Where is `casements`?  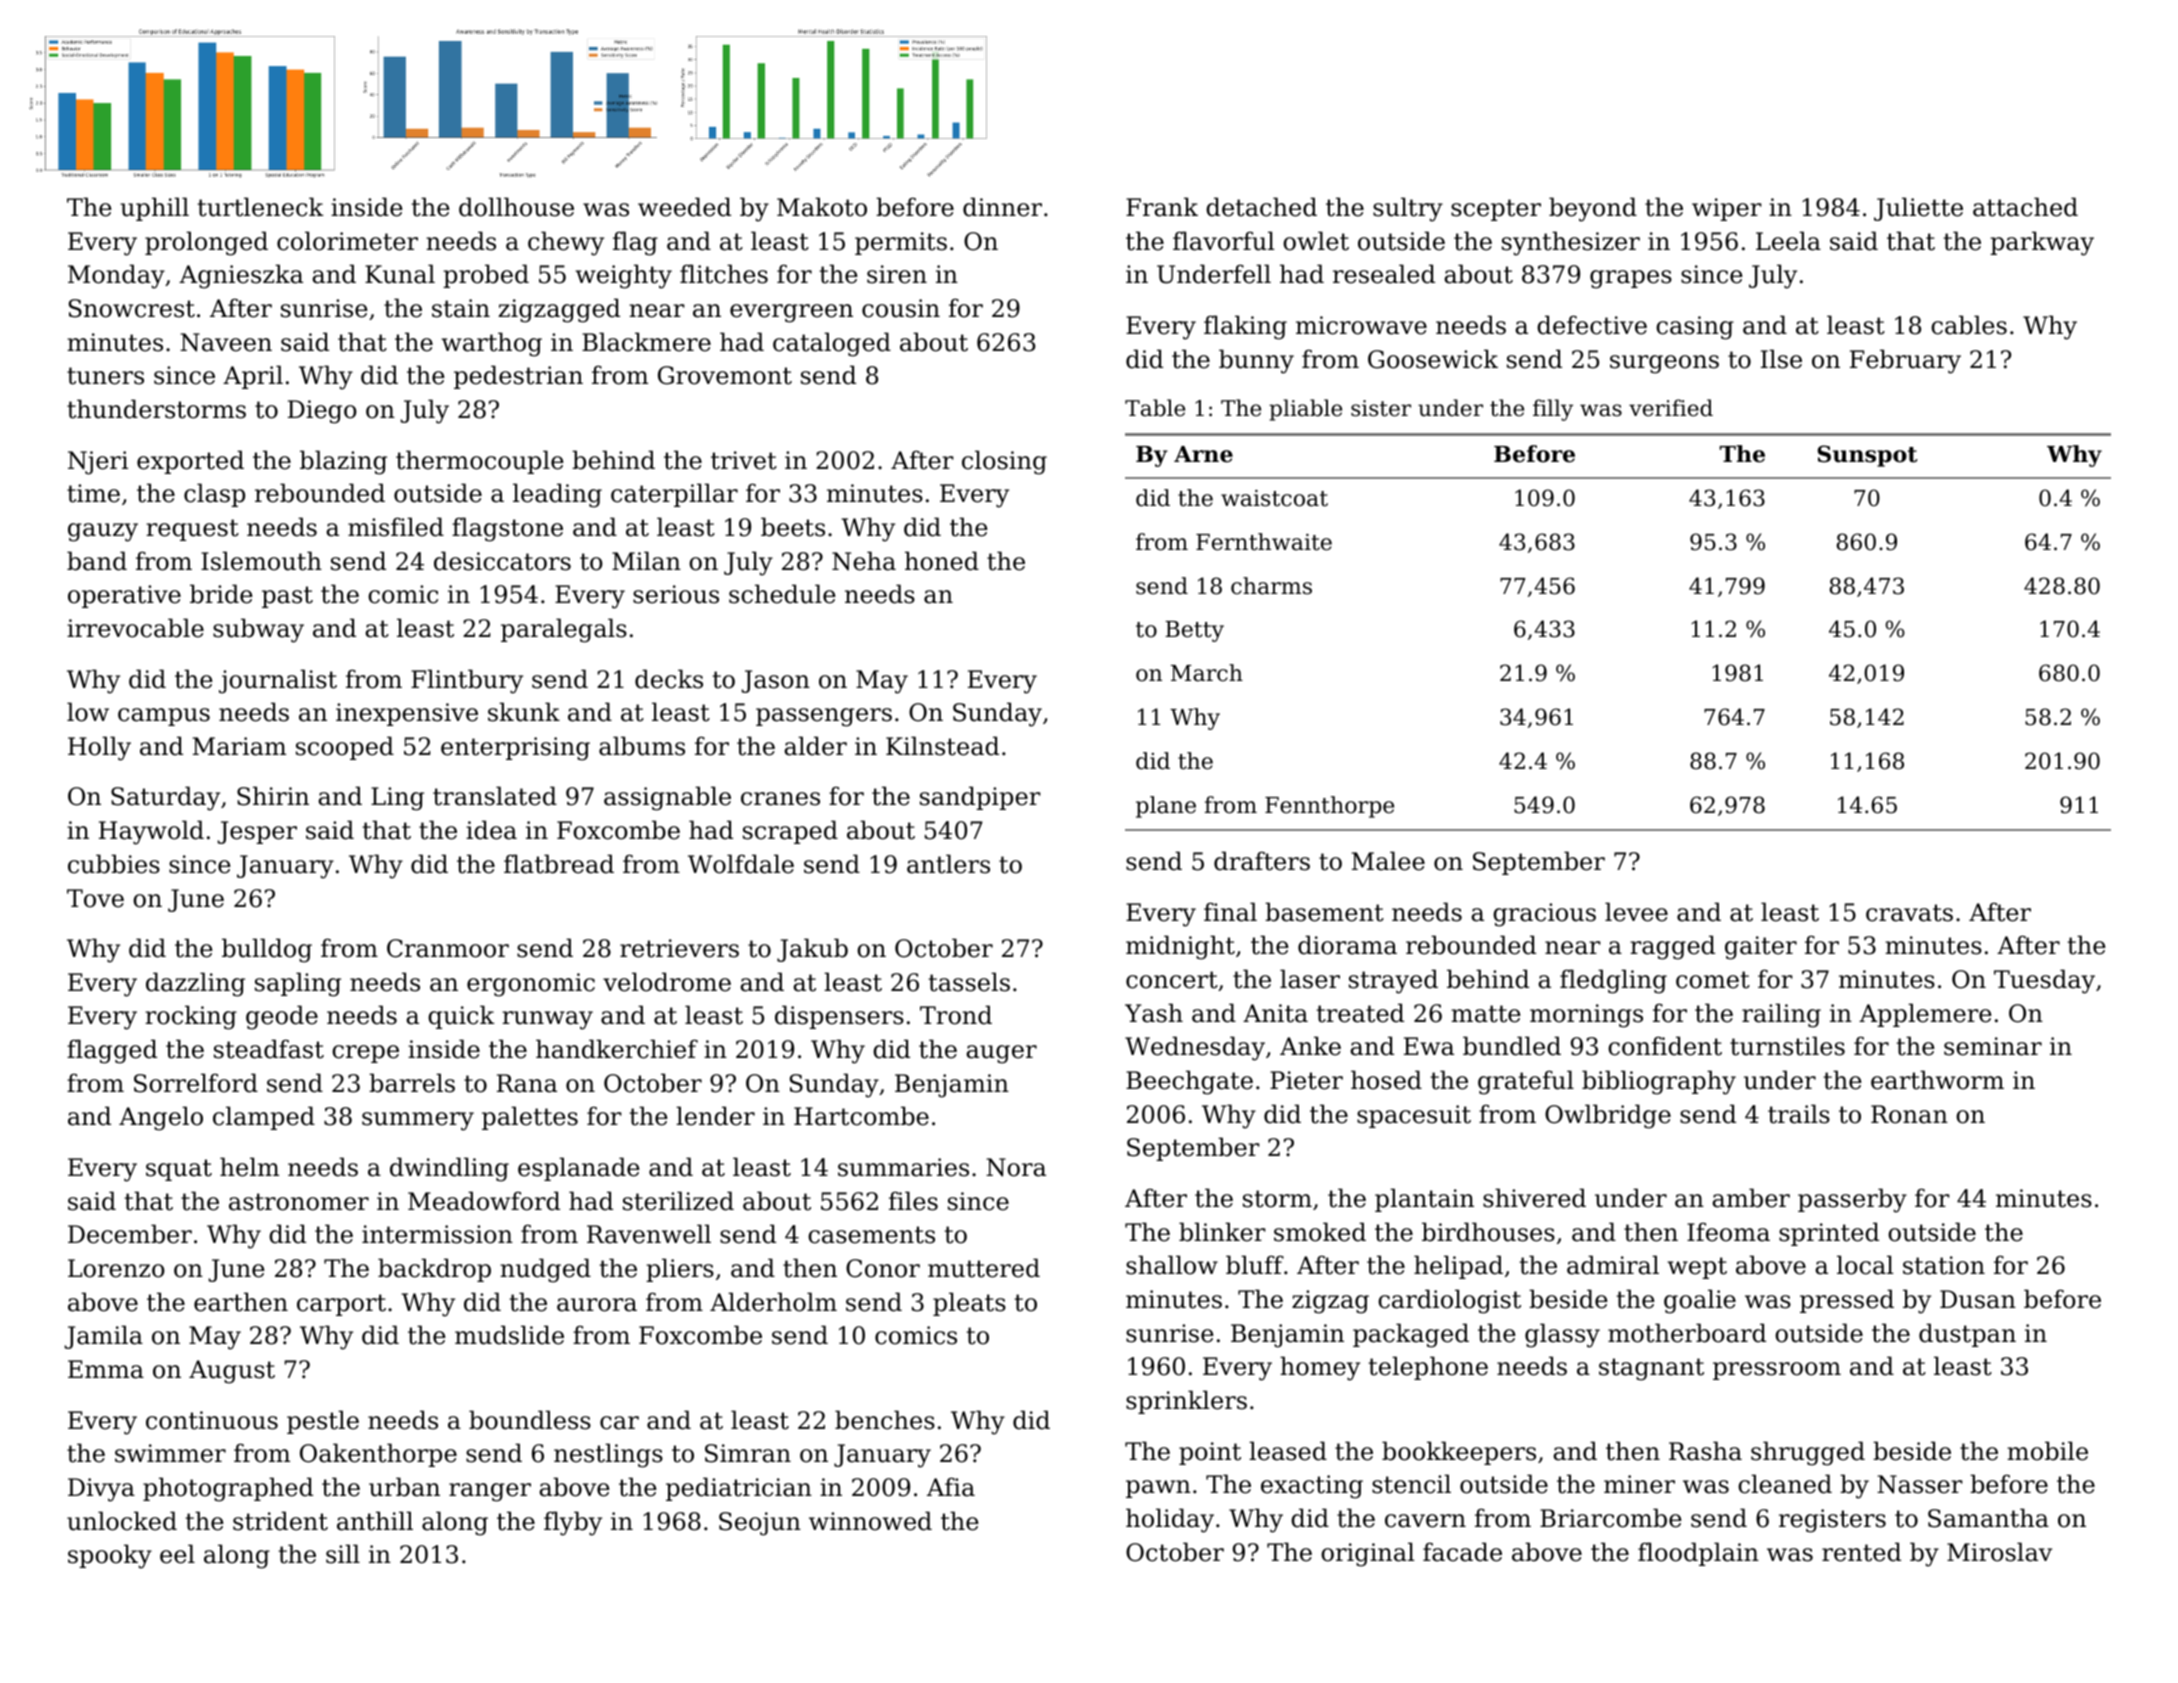
casements is located at coordinates (871, 1235).
